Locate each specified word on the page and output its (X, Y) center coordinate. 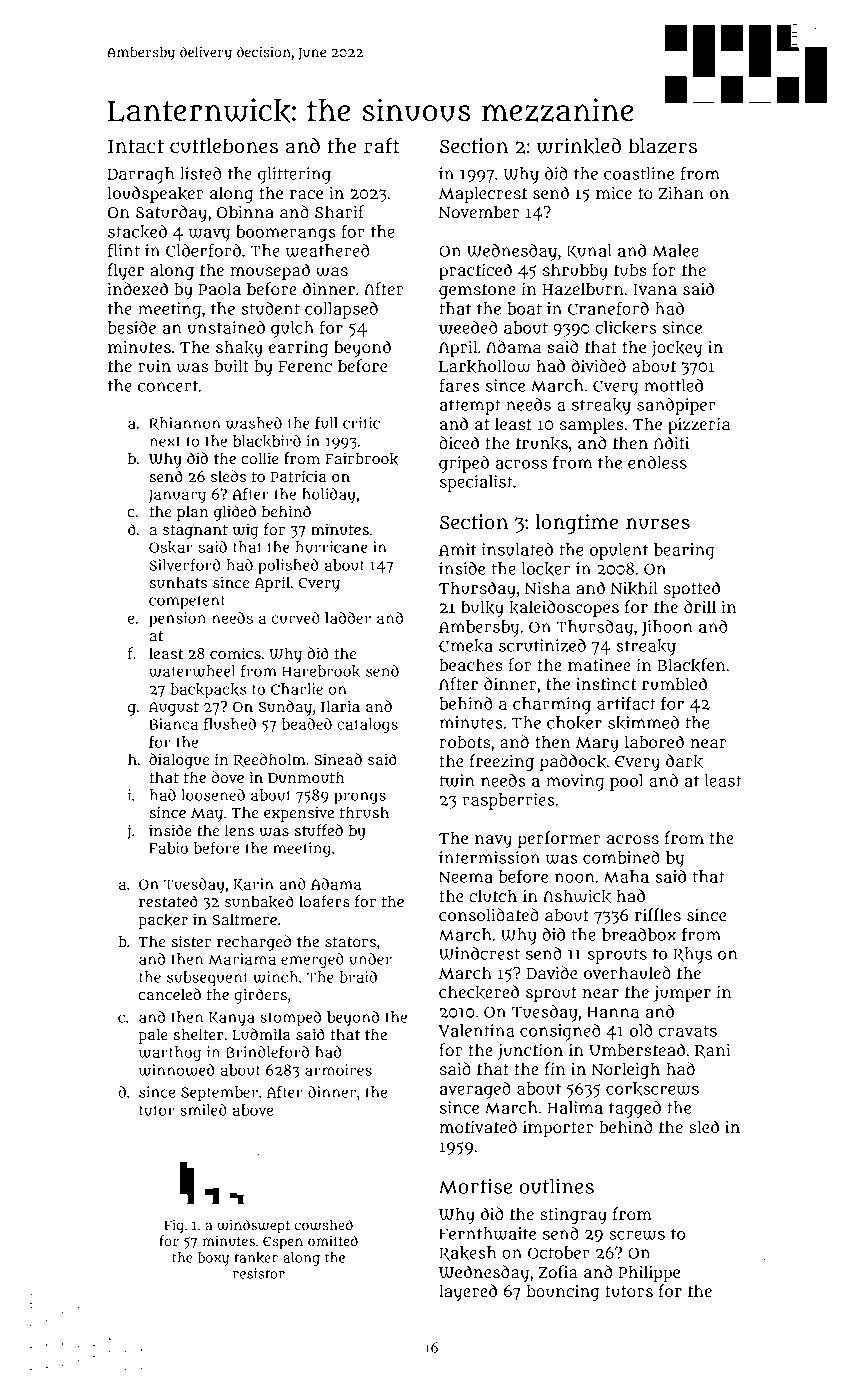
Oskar (171, 547)
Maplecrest (483, 194)
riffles (658, 914)
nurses (658, 524)
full (326, 423)
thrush (364, 812)
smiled (203, 1110)
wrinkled (579, 146)
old (641, 1030)
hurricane (331, 547)
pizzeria (699, 425)
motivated (478, 1126)
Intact (136, 147)
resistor (259, 1273)
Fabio (168, 848)
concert (168, 386)
